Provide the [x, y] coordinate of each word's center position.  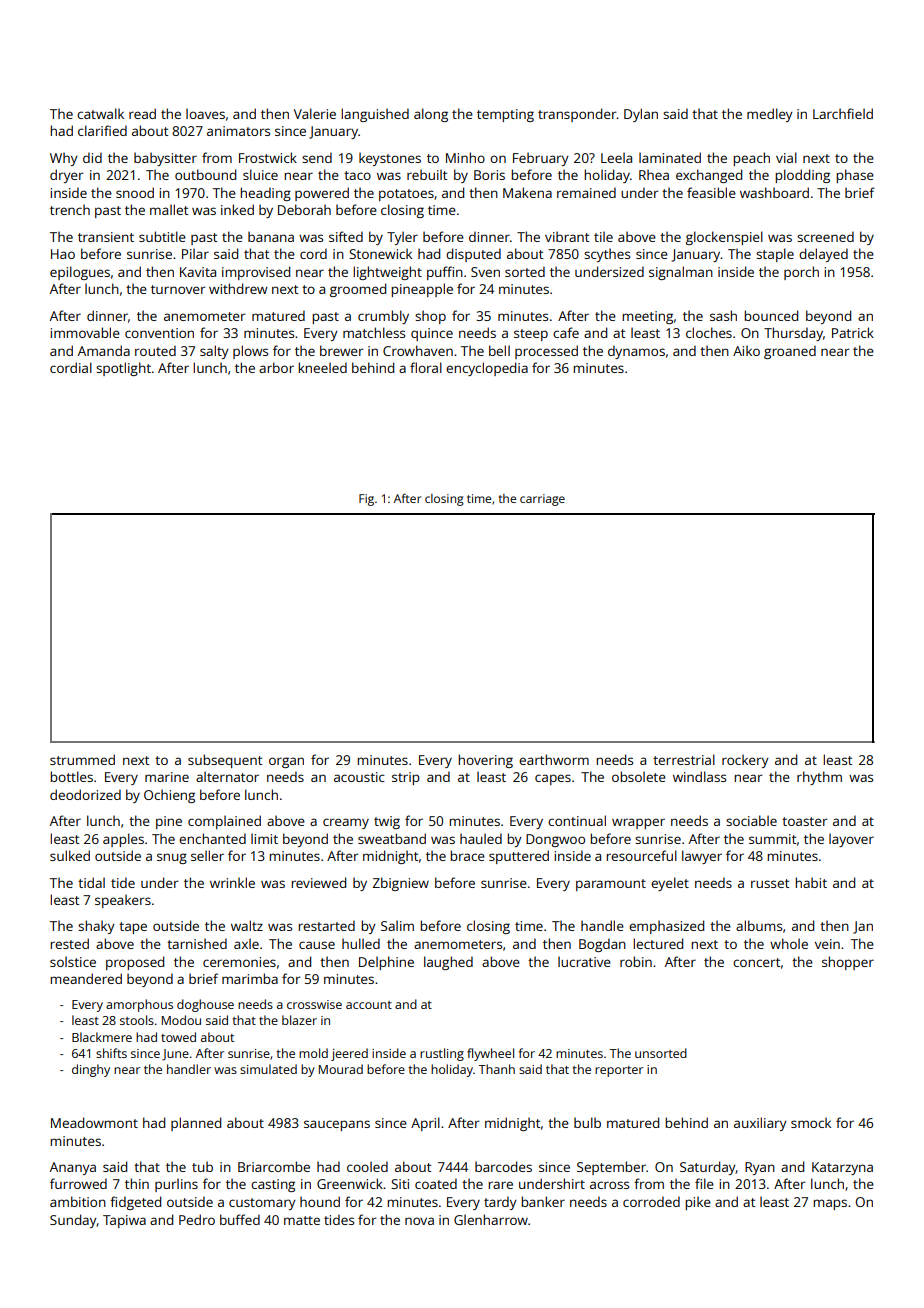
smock [811, 1122]
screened [825, 236]
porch [801, 273]
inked [237, 209]
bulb [587, 1122]
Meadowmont [94, 1122]
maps [830, 1204]
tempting [505, 115]
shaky [96, 927]
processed [546, 352]
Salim [397, 925]
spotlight [123, 369]
